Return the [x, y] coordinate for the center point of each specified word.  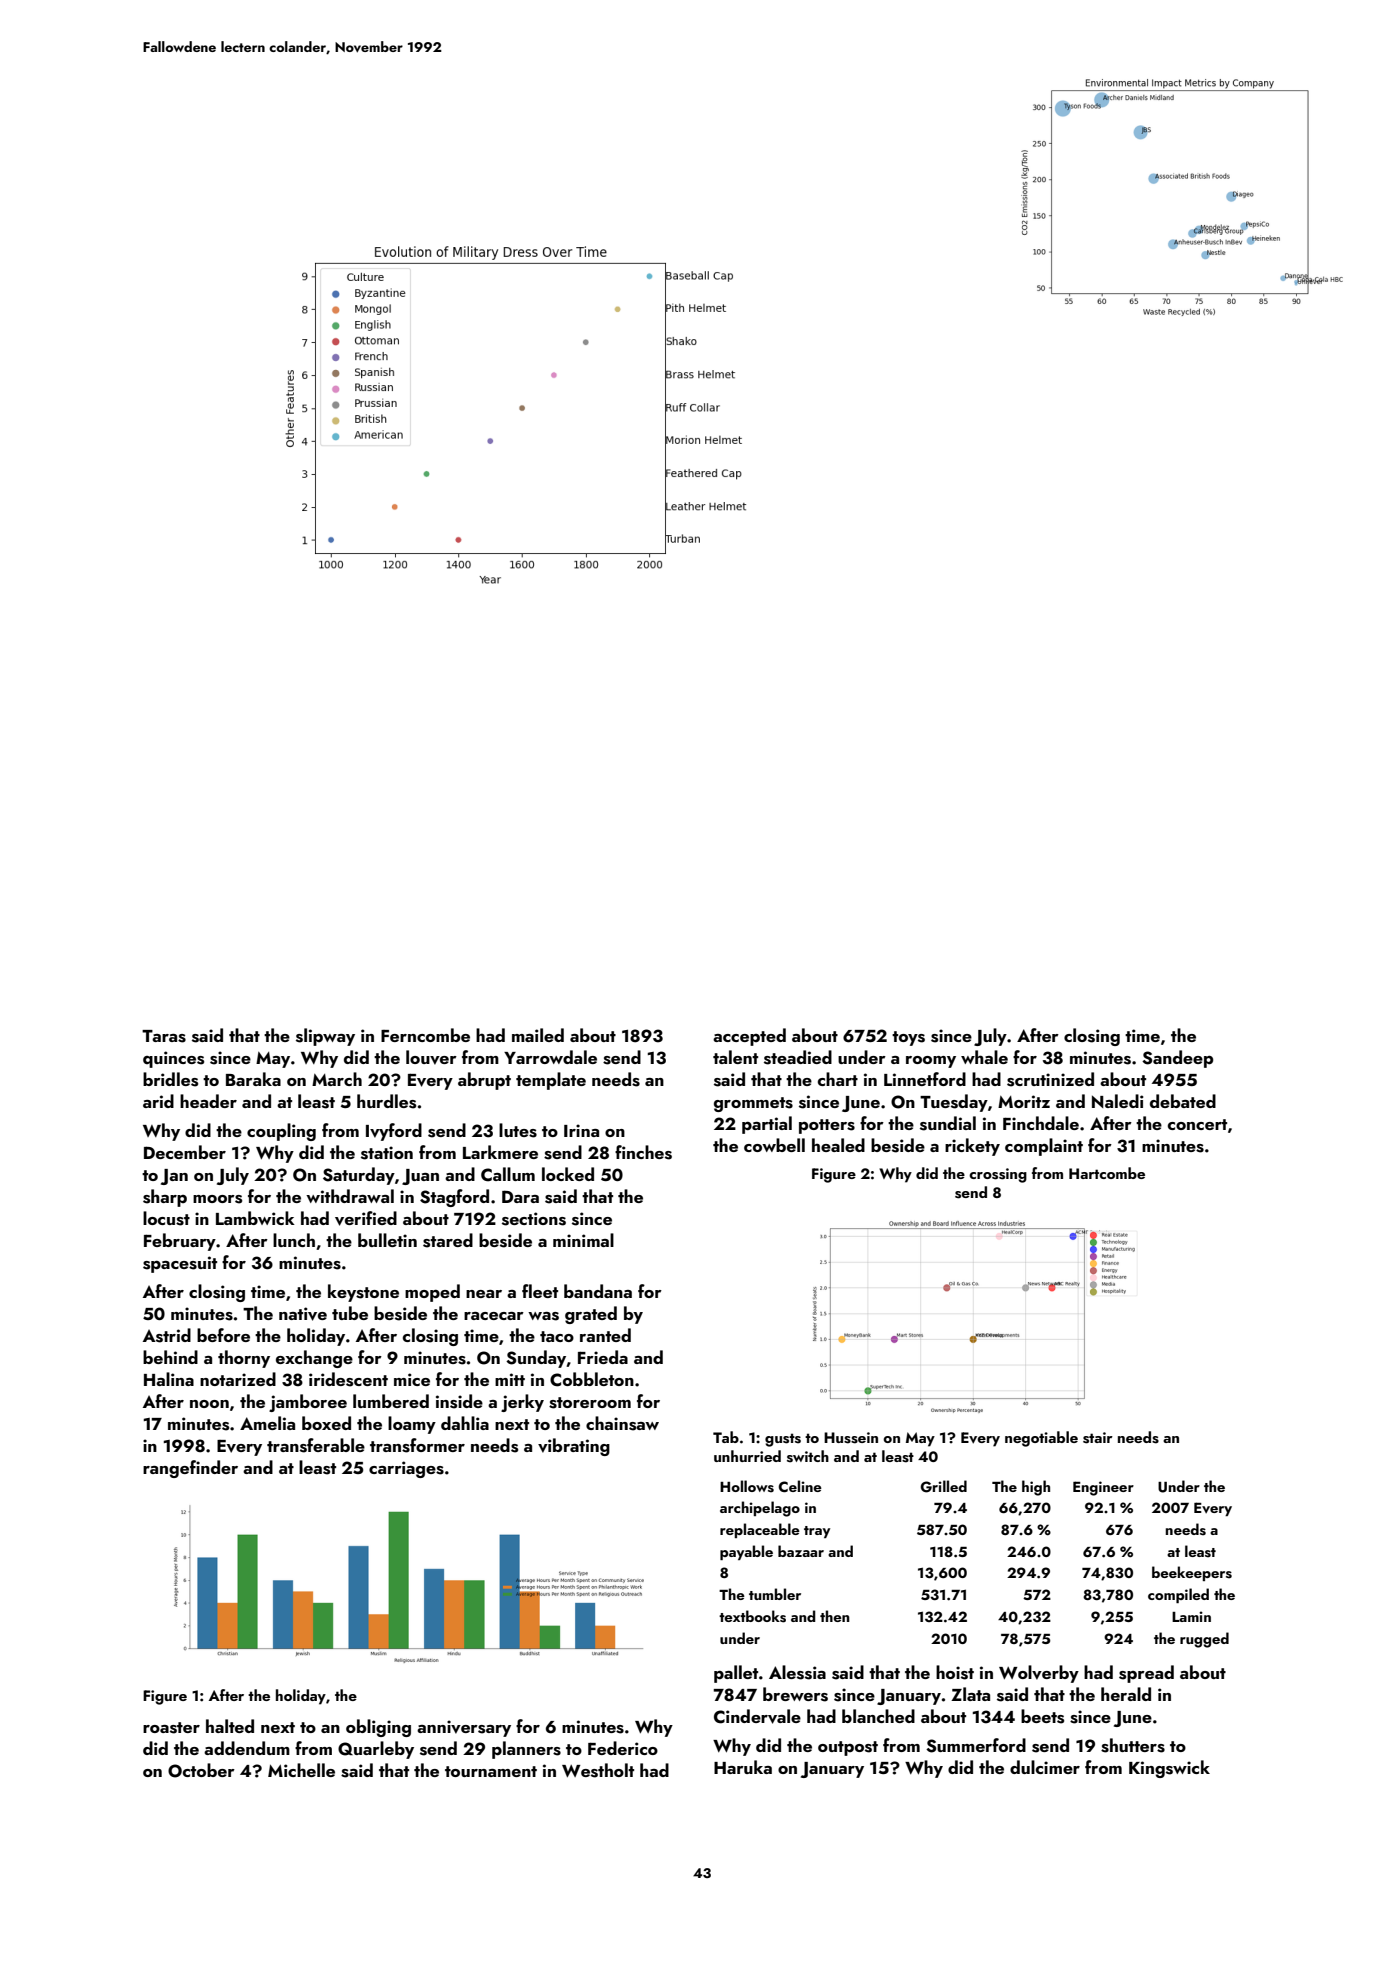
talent [735, 1057]
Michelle [301, 1770]
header [208, 1101]
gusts [783, 1440]
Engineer [1103, 1488]
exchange [314, 1359]
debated [1183, 1101]
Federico [623, 1748]
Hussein [851, 1438]
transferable [316, 1445]
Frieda [603, 1357]
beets [1042, 1716]
